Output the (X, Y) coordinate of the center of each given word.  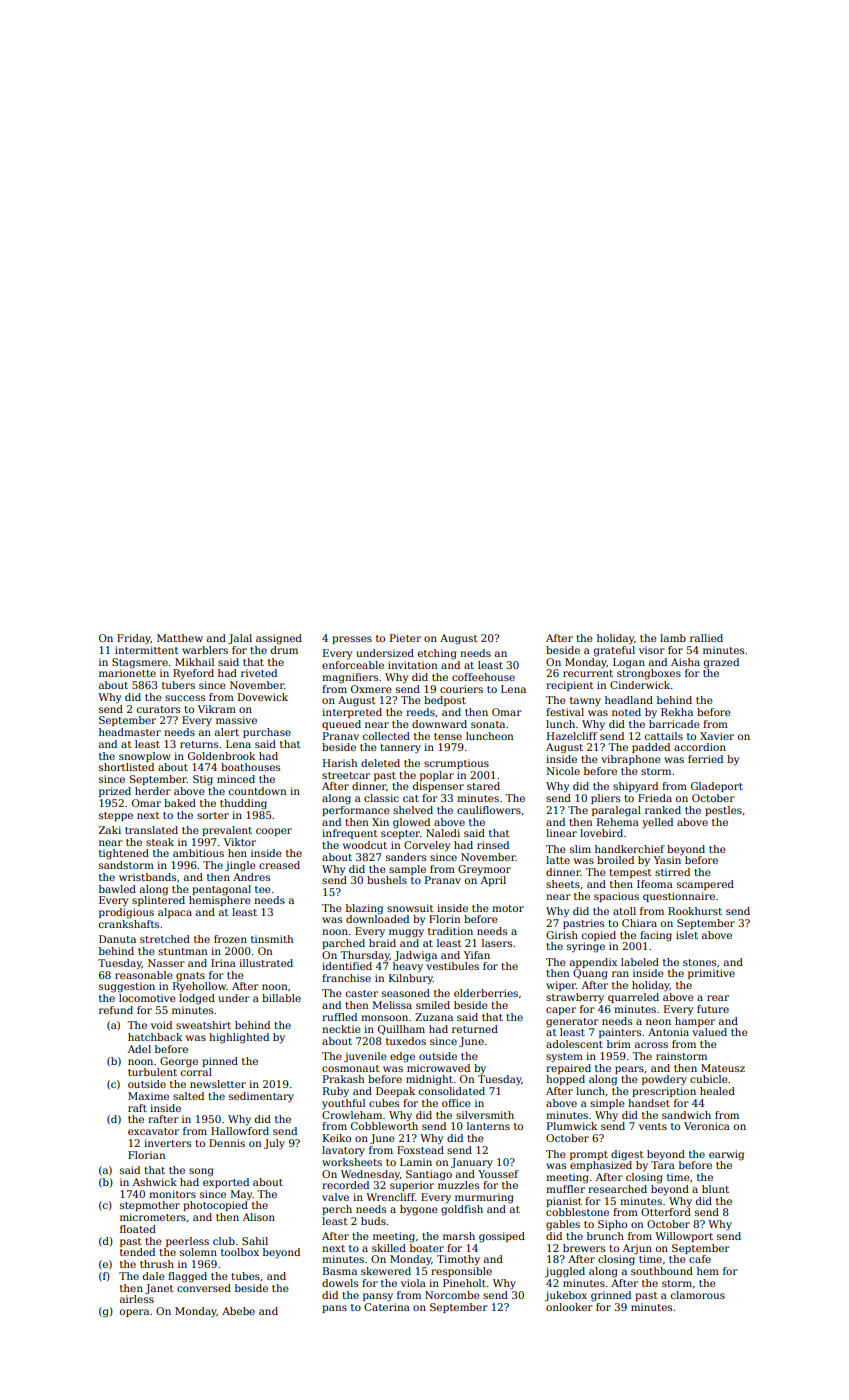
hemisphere (220, 901)
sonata (488, 724)
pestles (723, 811)
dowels (340, 1283)
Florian (146, 1155)
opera (134, 1313)
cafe (700, 1259)
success (185, 698)
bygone (419, 1210)
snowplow (145, 757)
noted (626, 712)
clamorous (698, 1295)
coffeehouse (483, 677)
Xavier (717, 736)
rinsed (493, 845)
